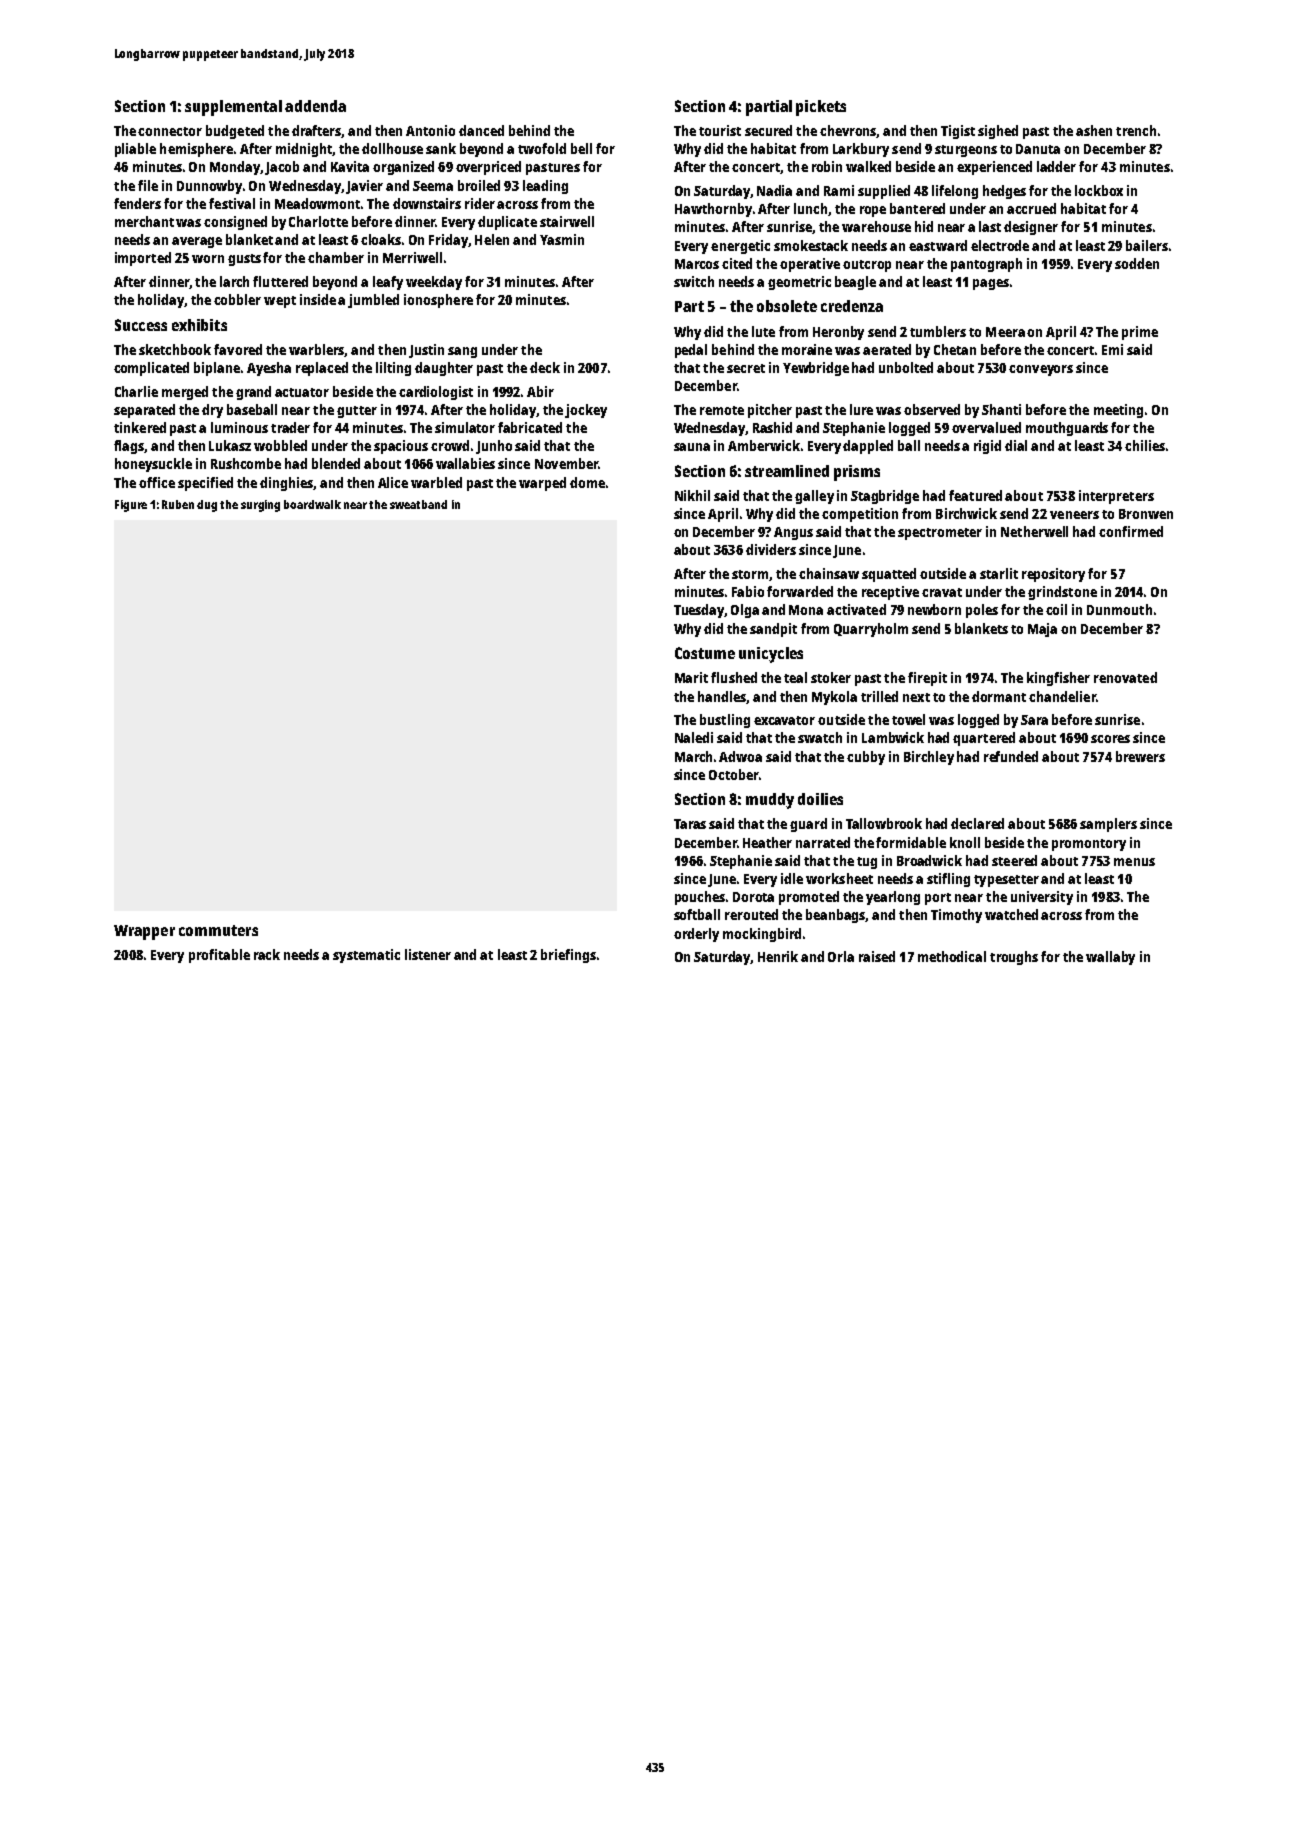 The height and width of the screenshot is (1826, 1291). I want to click on dividers, so click(771, 549).
